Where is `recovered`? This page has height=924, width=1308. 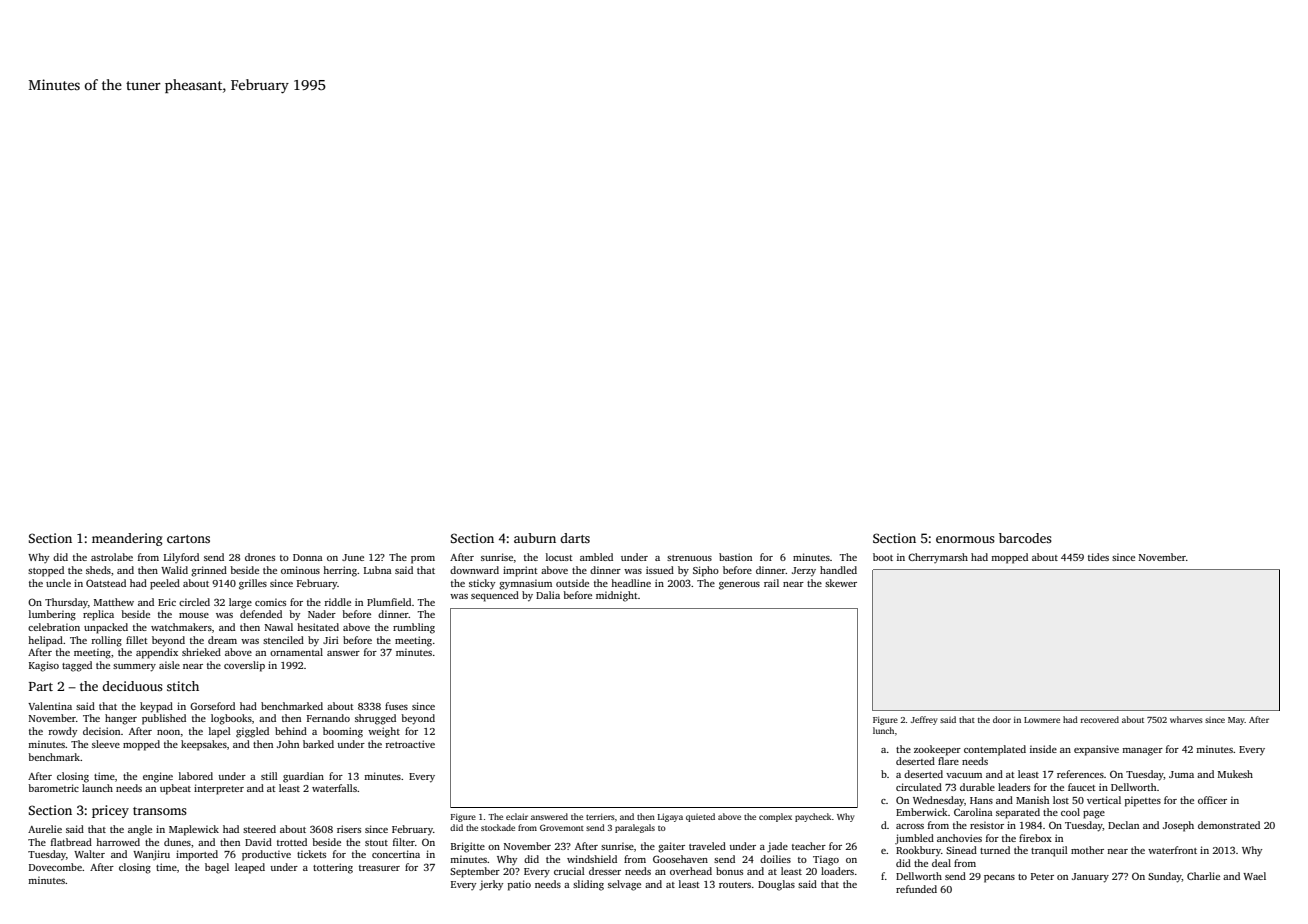
recovered is located at coordinates (1100, 719).
